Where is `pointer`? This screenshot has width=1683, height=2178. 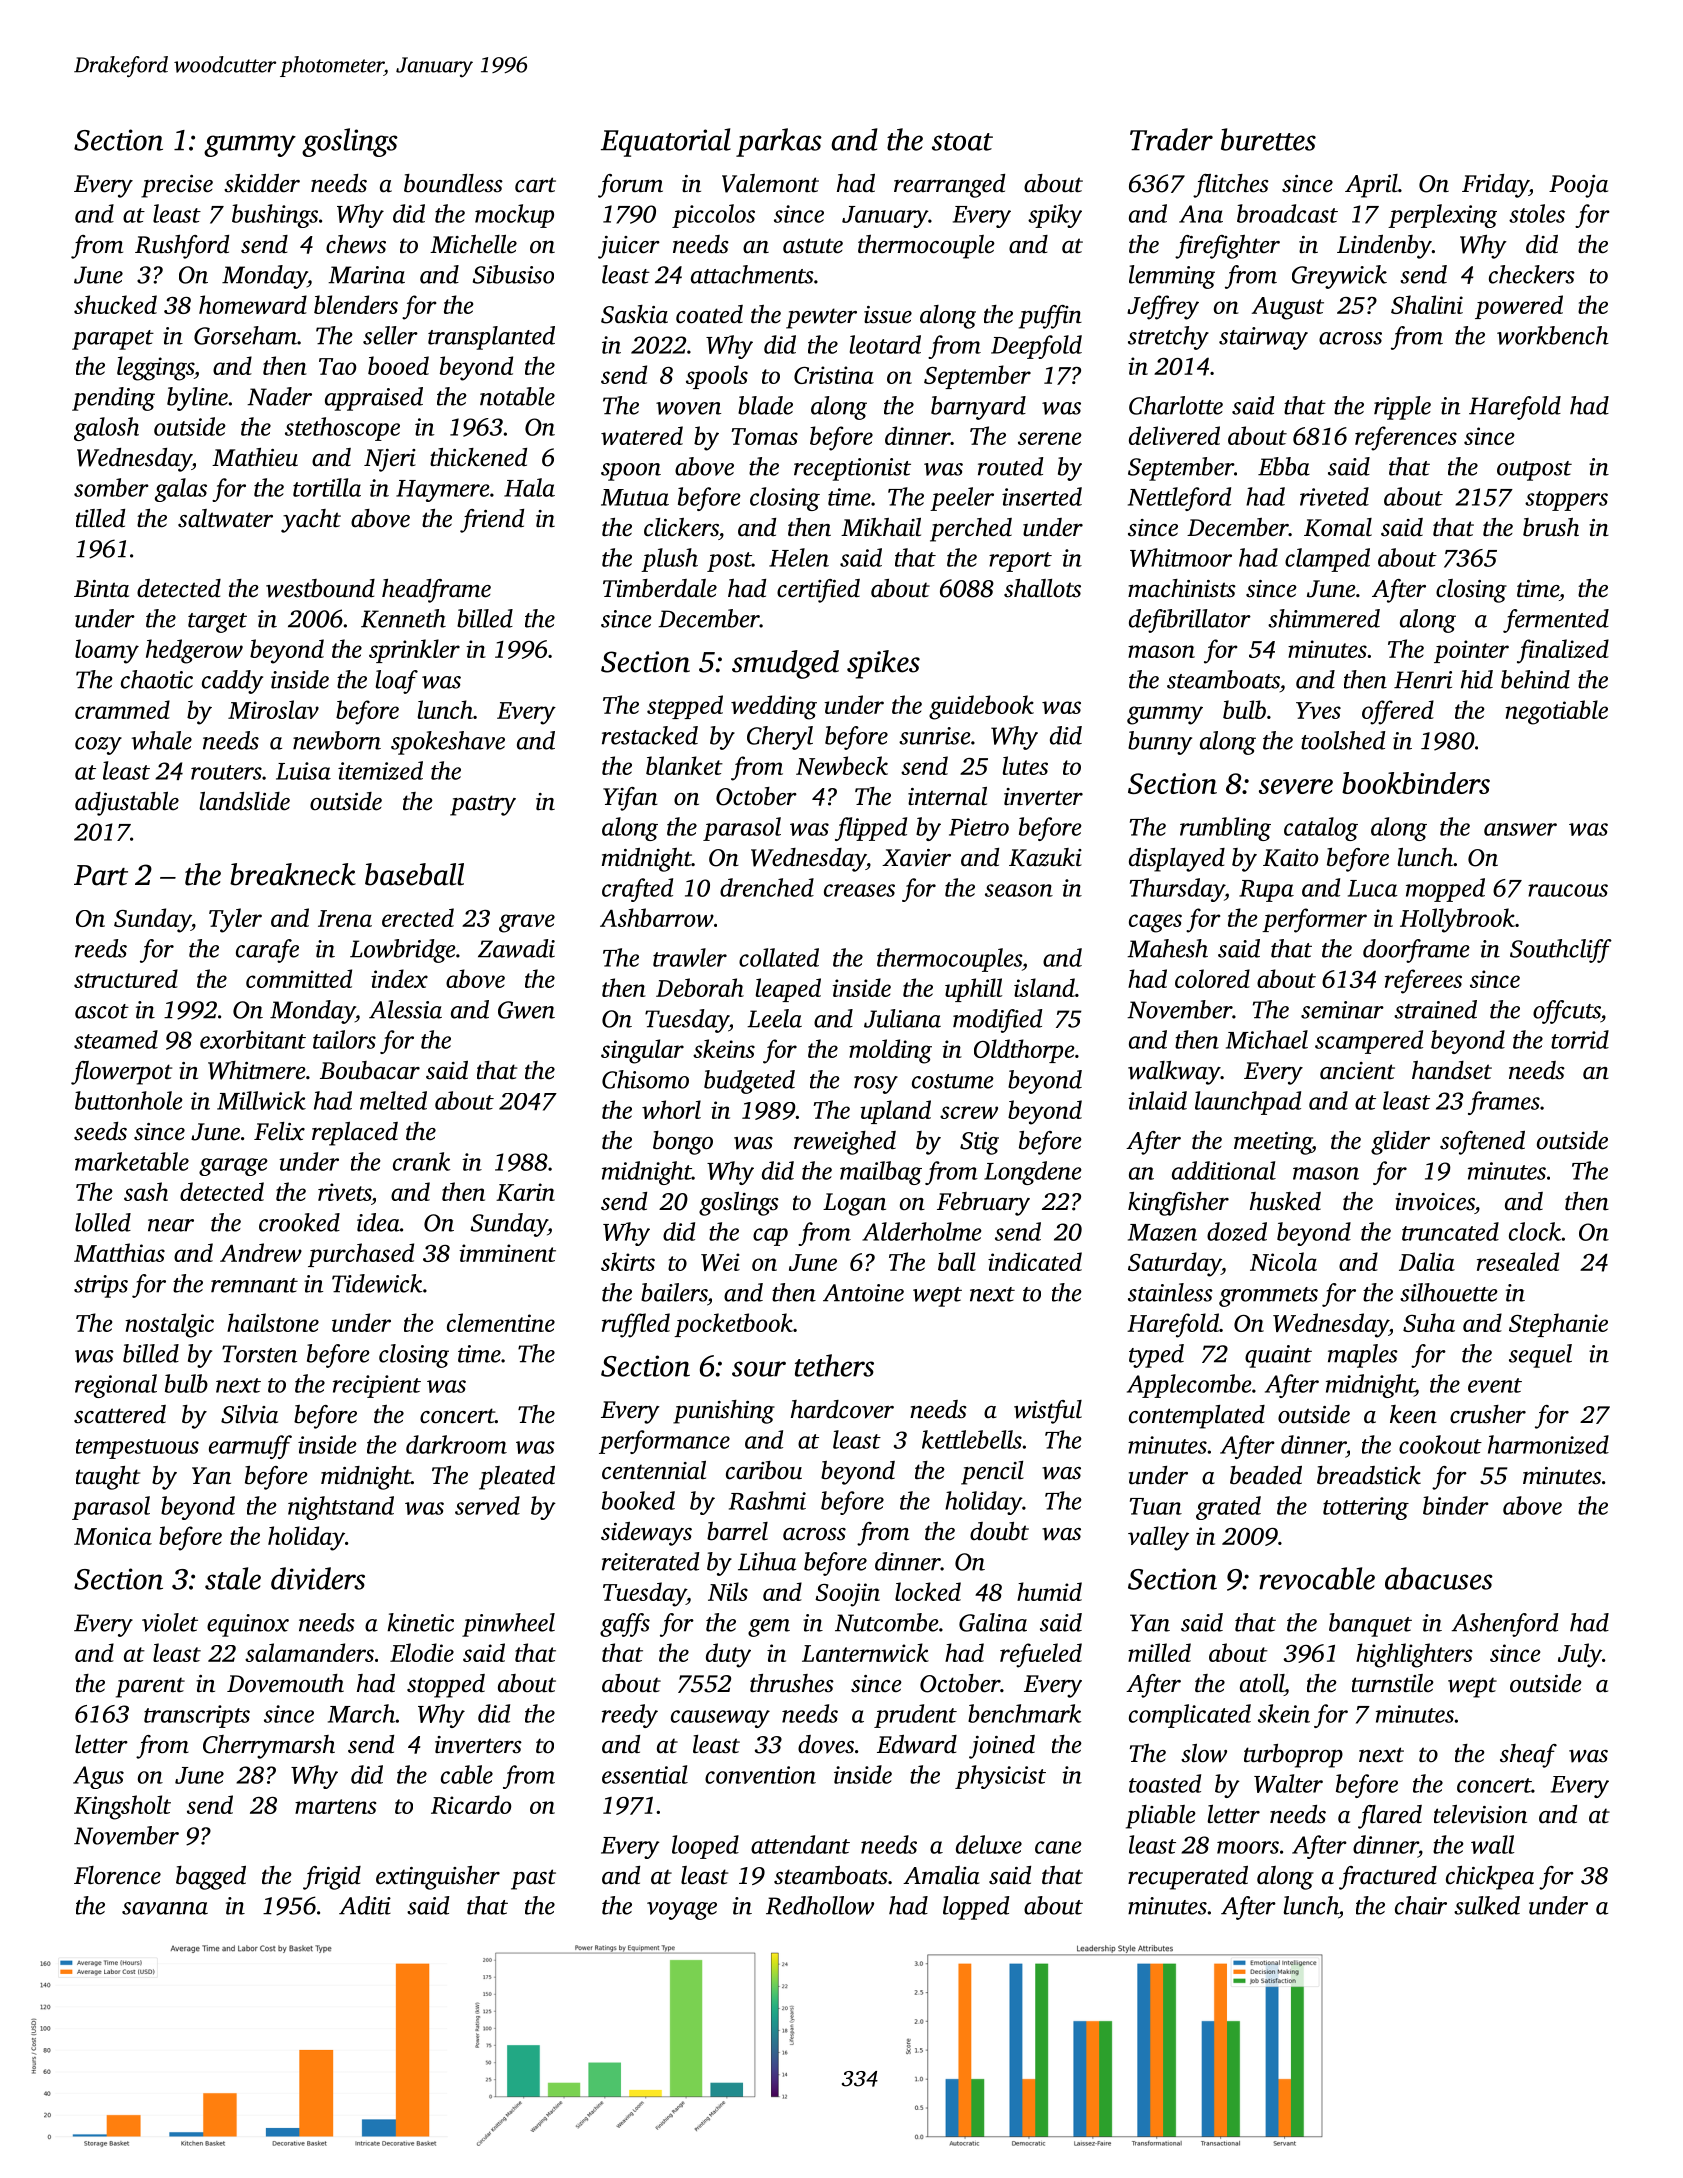 pointer is located at coordinates (1471, 651).
